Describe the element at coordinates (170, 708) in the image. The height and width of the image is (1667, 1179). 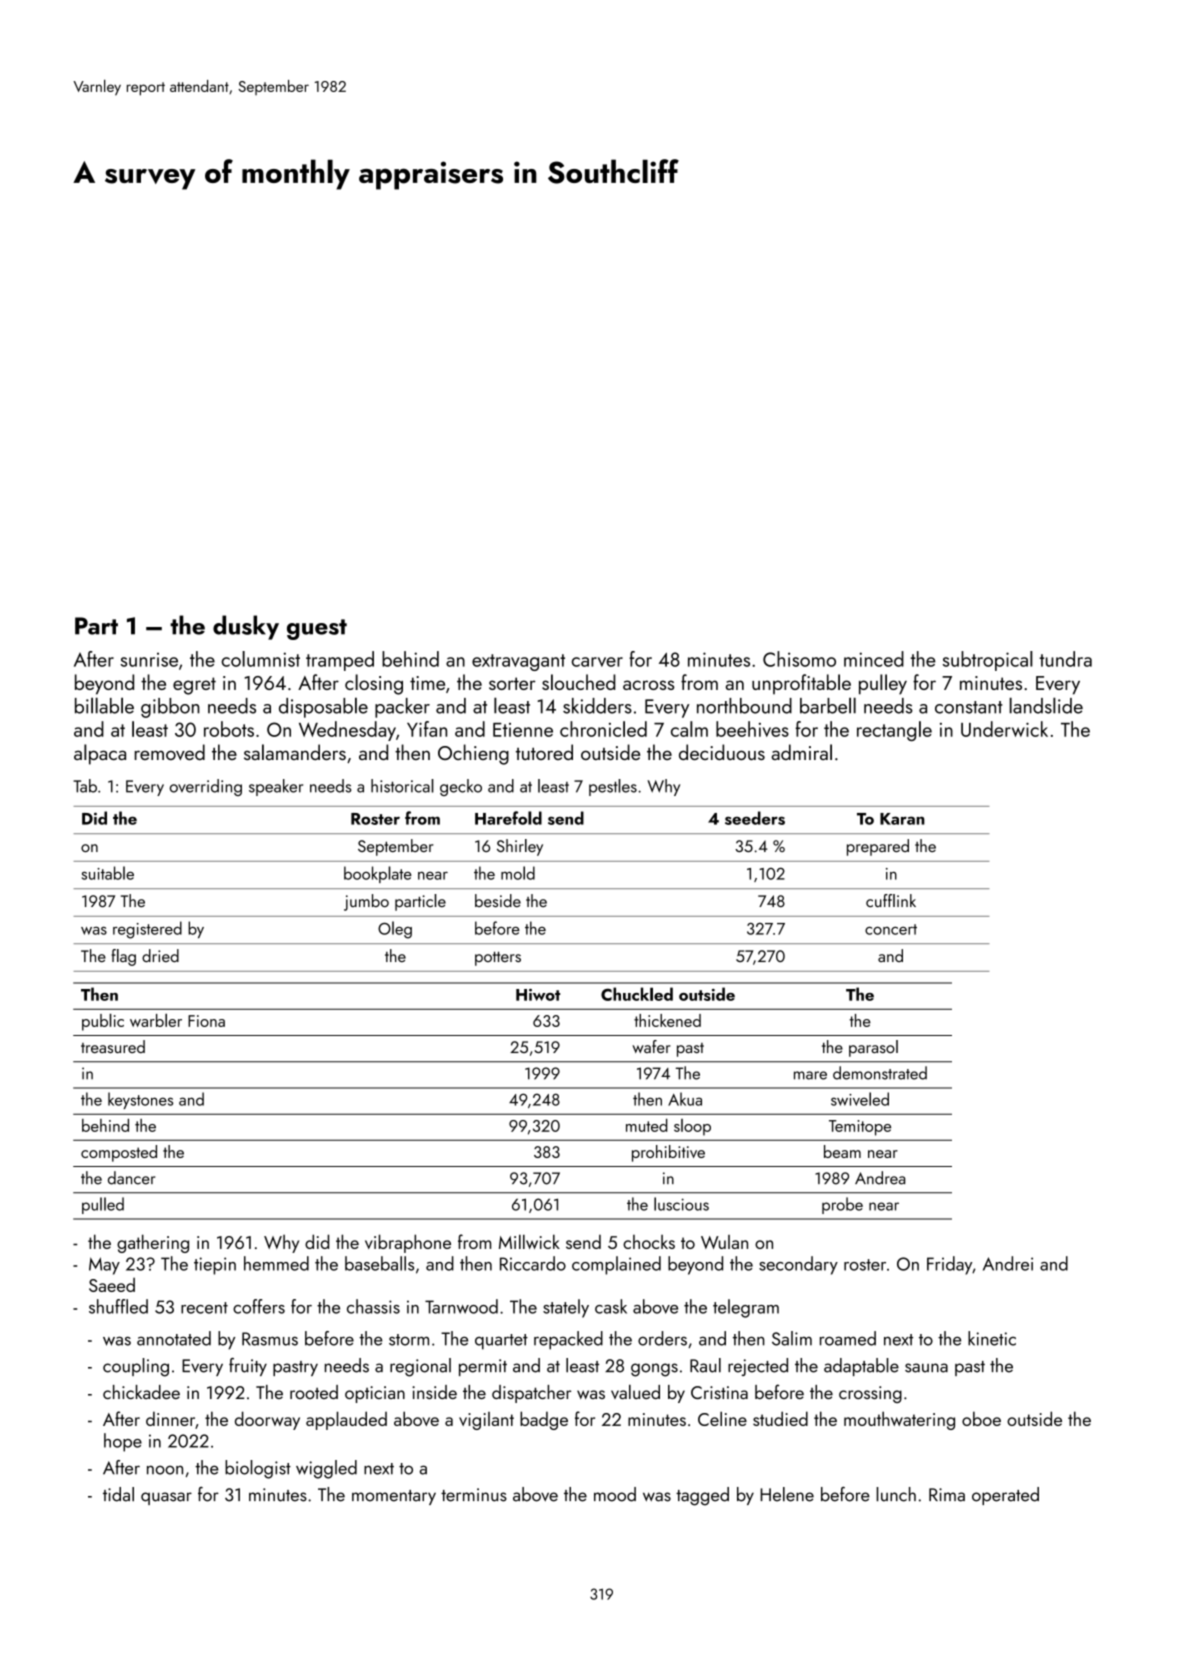
I see `gibbon` at that location.
